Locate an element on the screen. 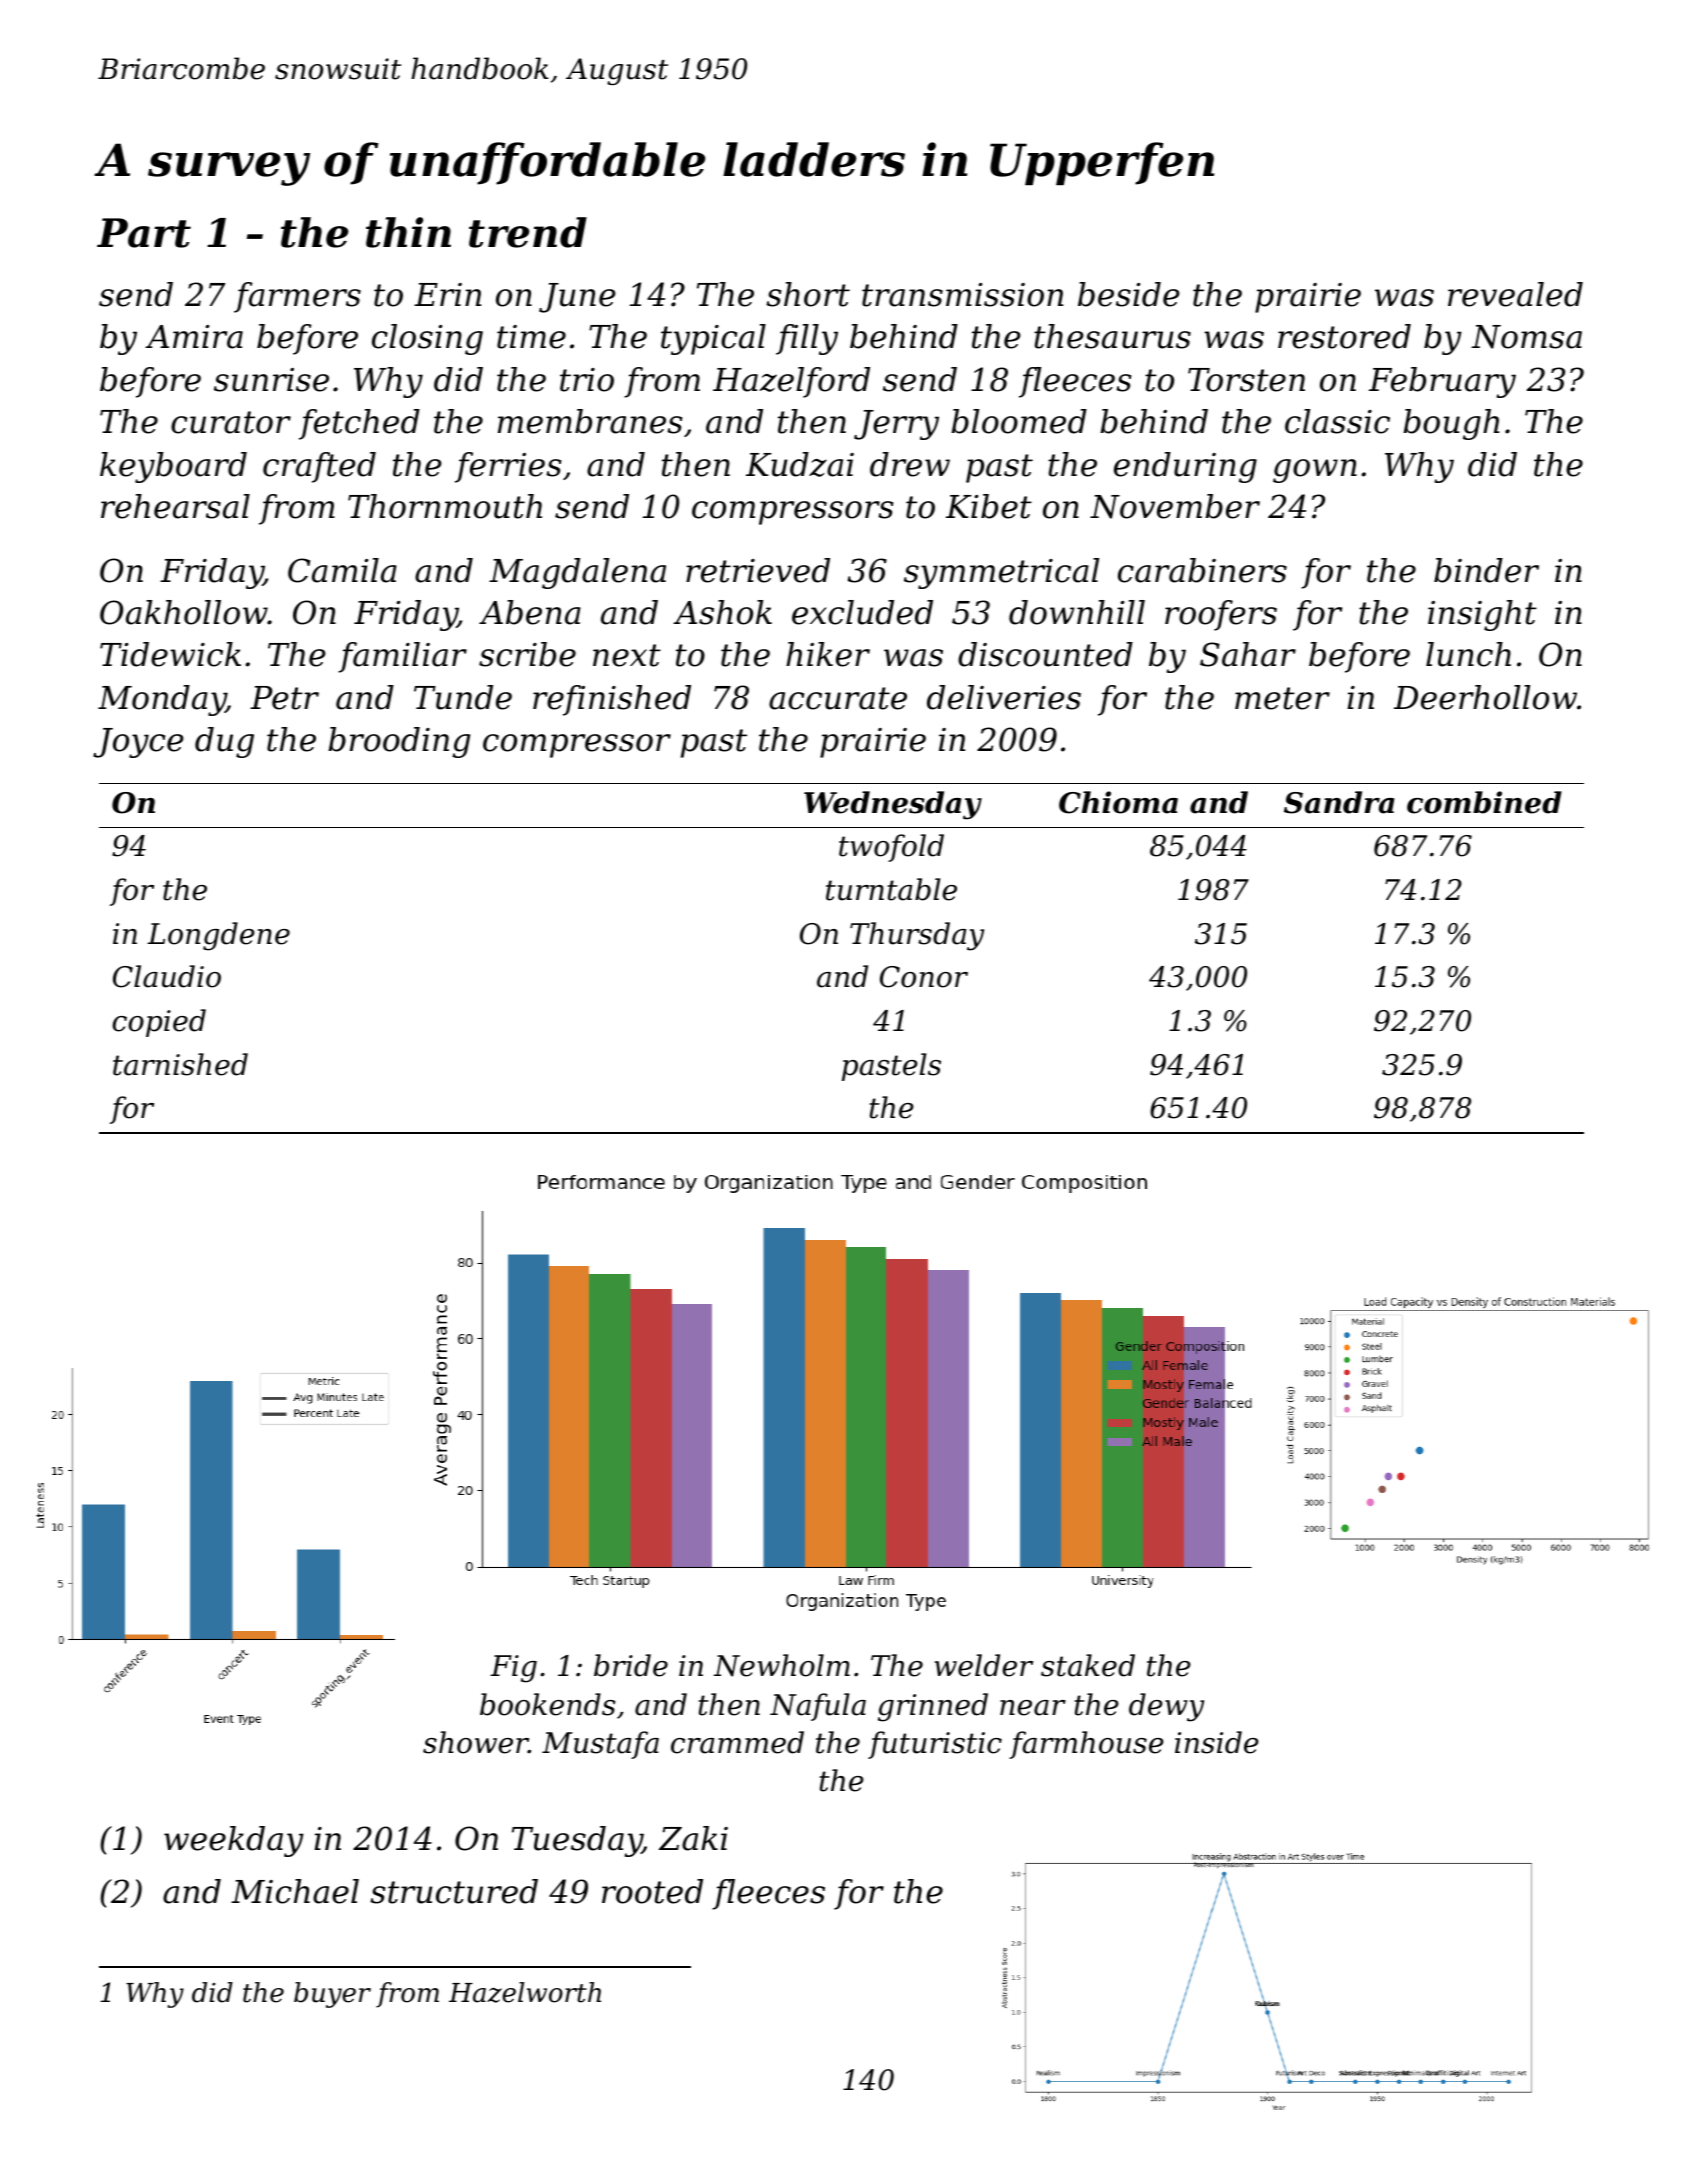  dewy is located at coordinates (1166, 1707).
